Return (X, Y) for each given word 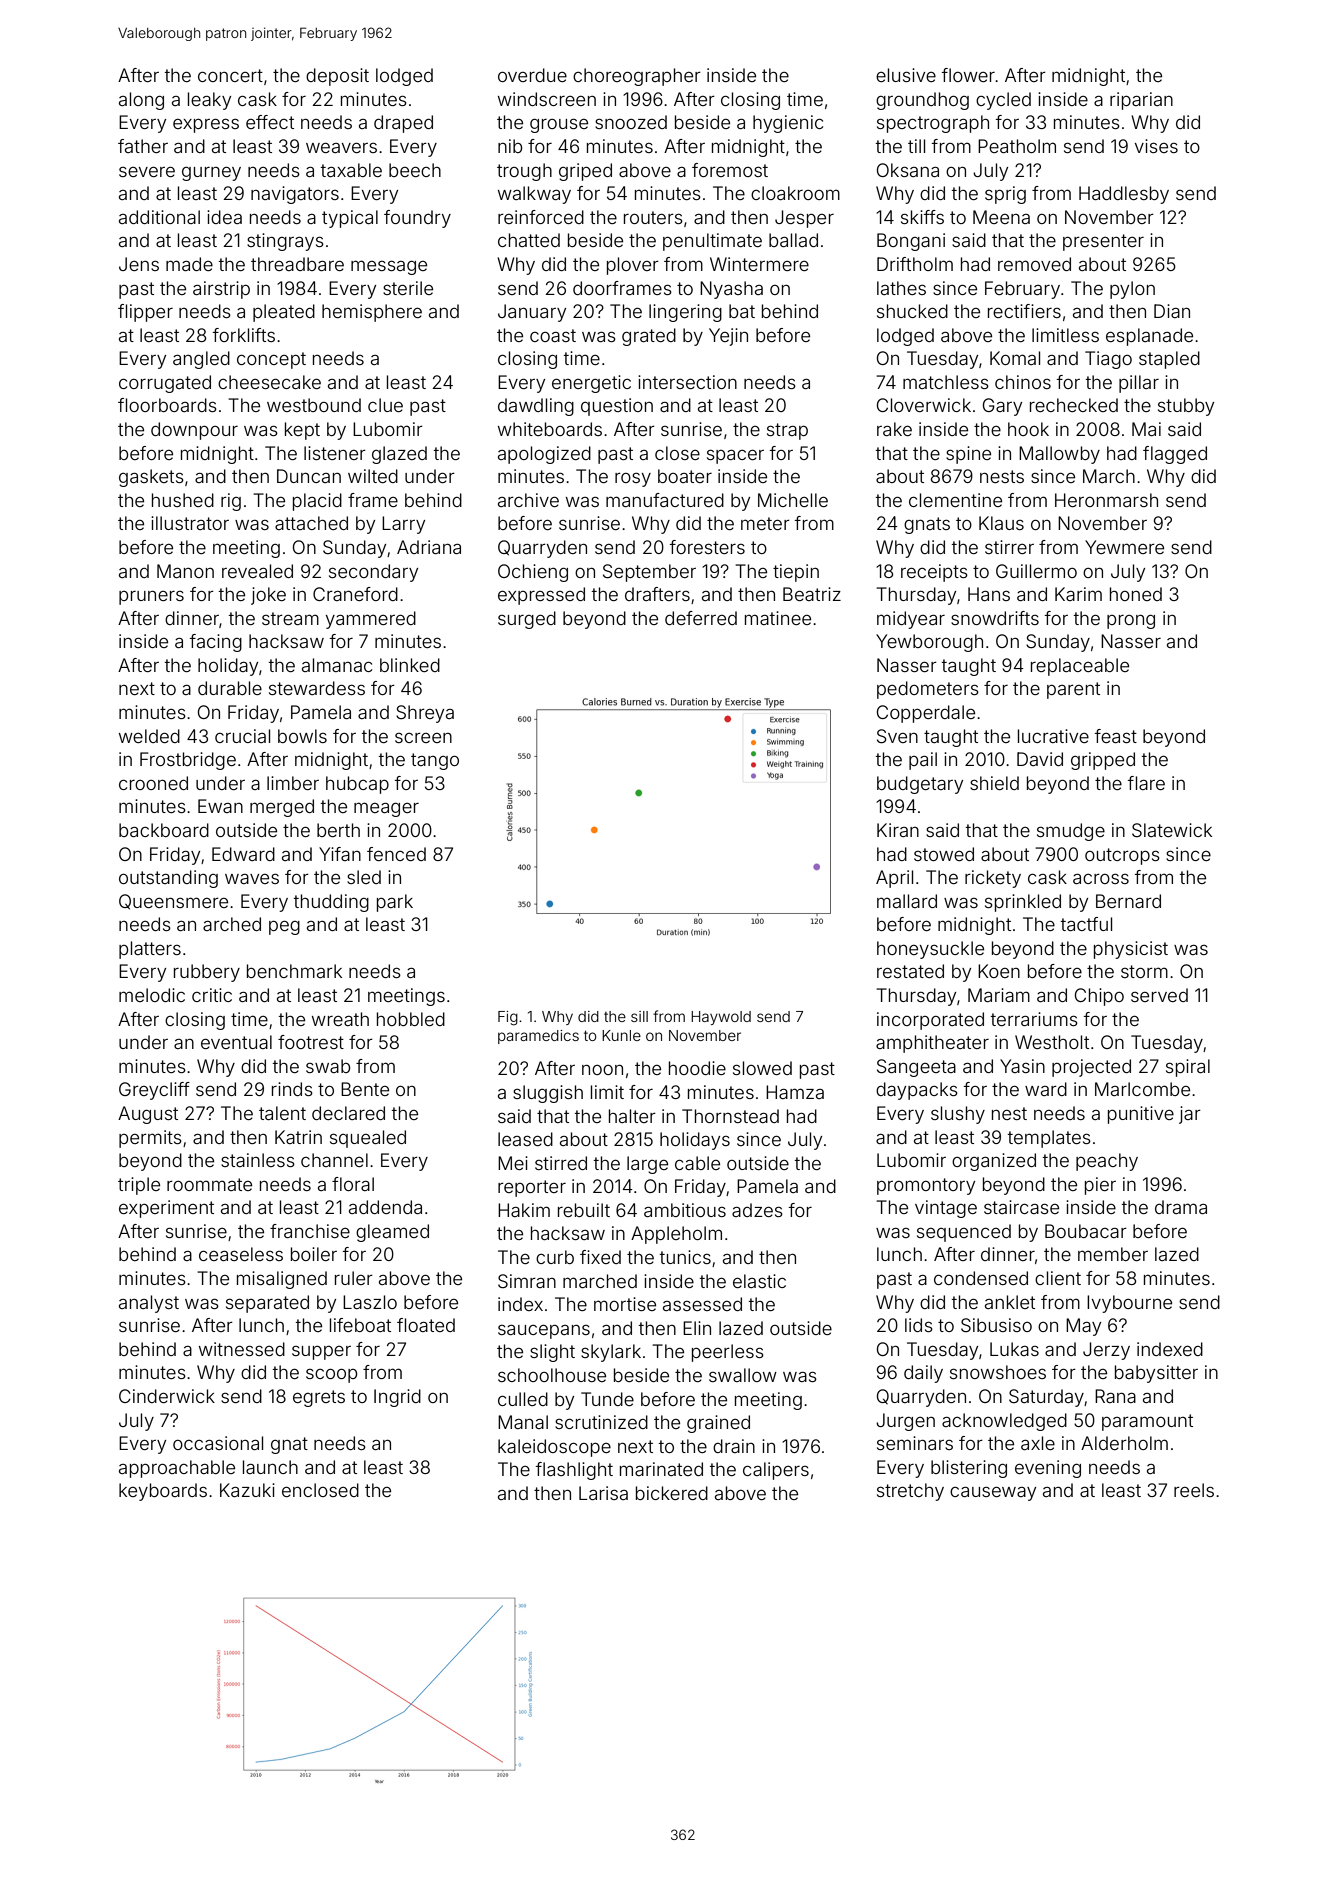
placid (317, 502)
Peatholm (1017, 146)
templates (1049, 1139)
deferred (701, 618)
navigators (295, 195)
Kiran (898, 830)
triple (139, 1186)
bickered (672, 1493)
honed (1136, 594)
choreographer (637, 77)
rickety (993, 879)
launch (270, 1467)
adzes (757, 1210)
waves (252, 878)
